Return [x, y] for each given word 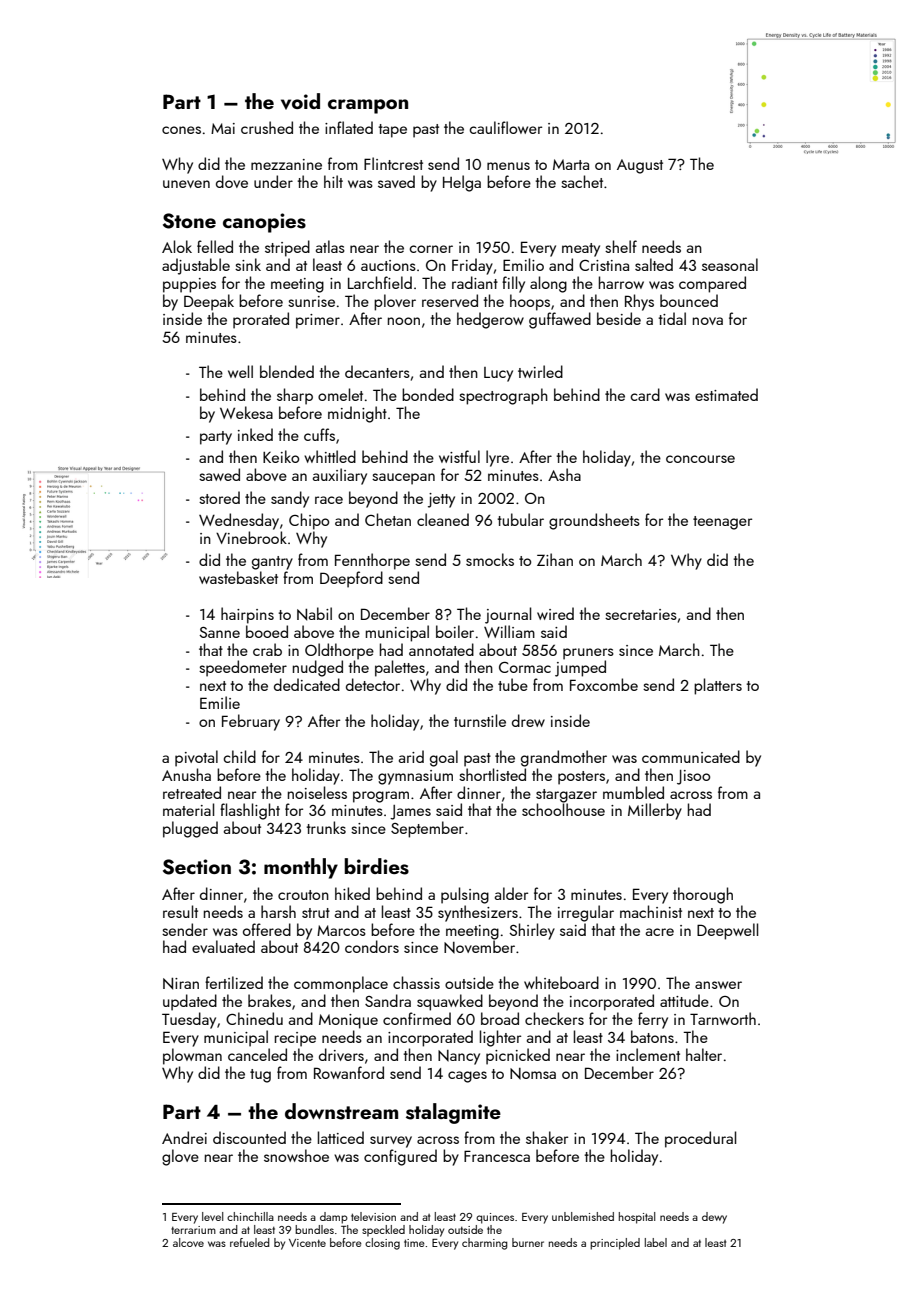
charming [485, 1244]
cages [467, 1077]
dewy [714, 1218]
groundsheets [594, 521]
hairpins [247, 615]
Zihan [555, 559]
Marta [571, 164]
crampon [368, 106]
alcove [188, 1242]
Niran [181, 984]
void [300, 101]
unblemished [583, 1216]
